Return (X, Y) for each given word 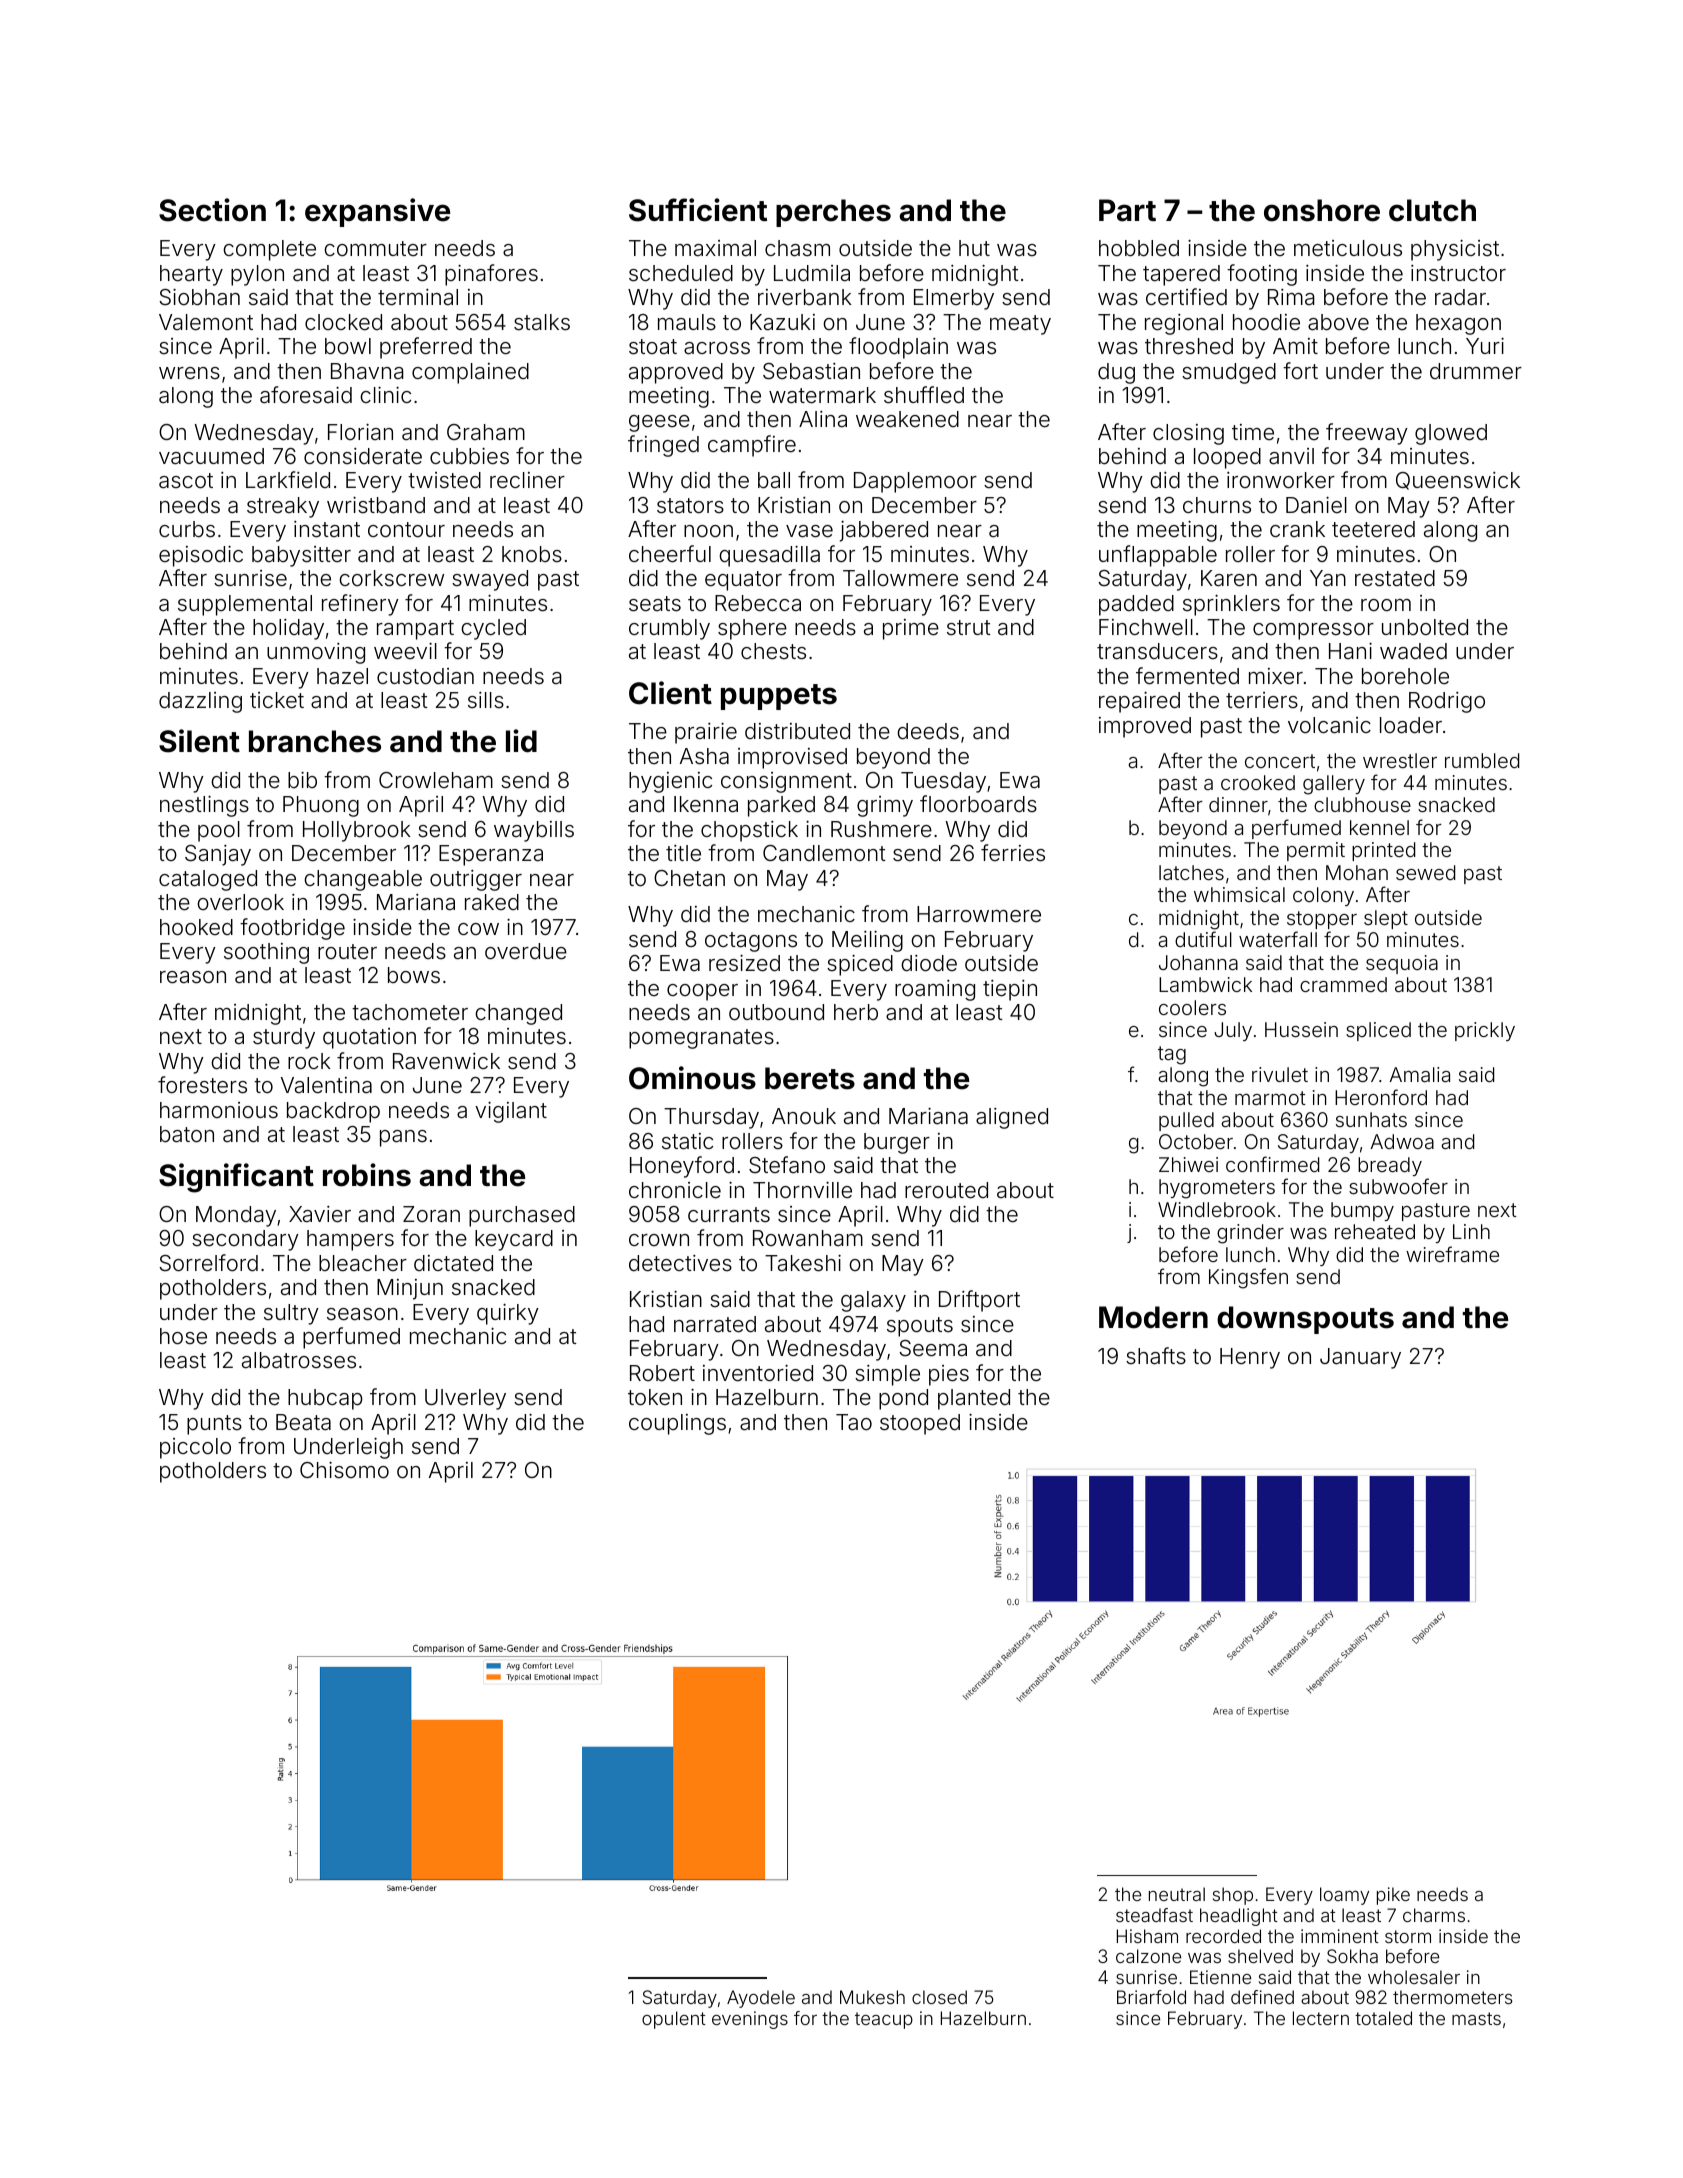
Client (670, 693)
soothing (266, 953)
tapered (1181, 275)
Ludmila (812, 273)
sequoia (1402, 964)
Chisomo (344, 1470)
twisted (444, 480)
